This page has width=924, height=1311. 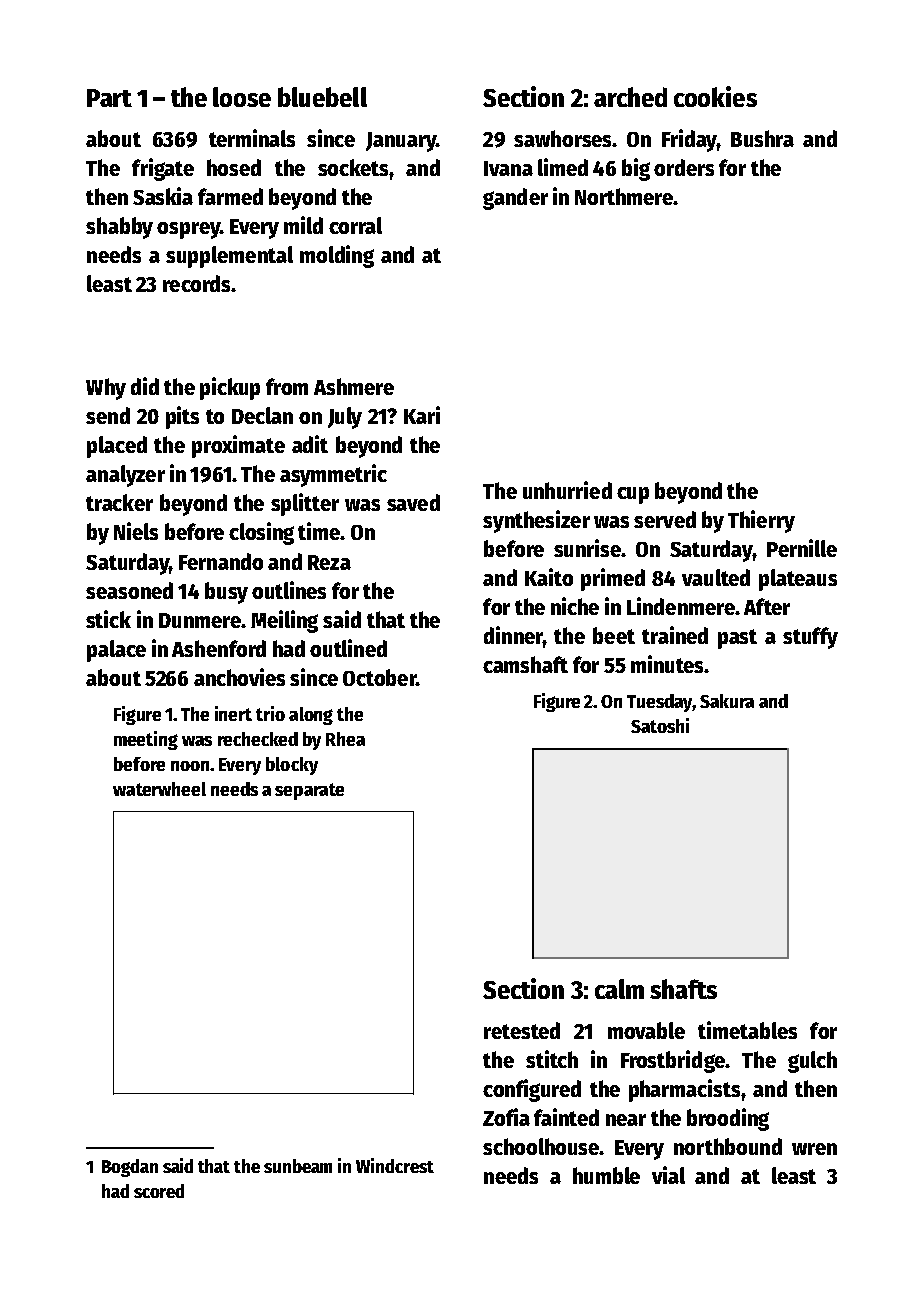 I want to click on scored, so click(x=159, y=1191).
